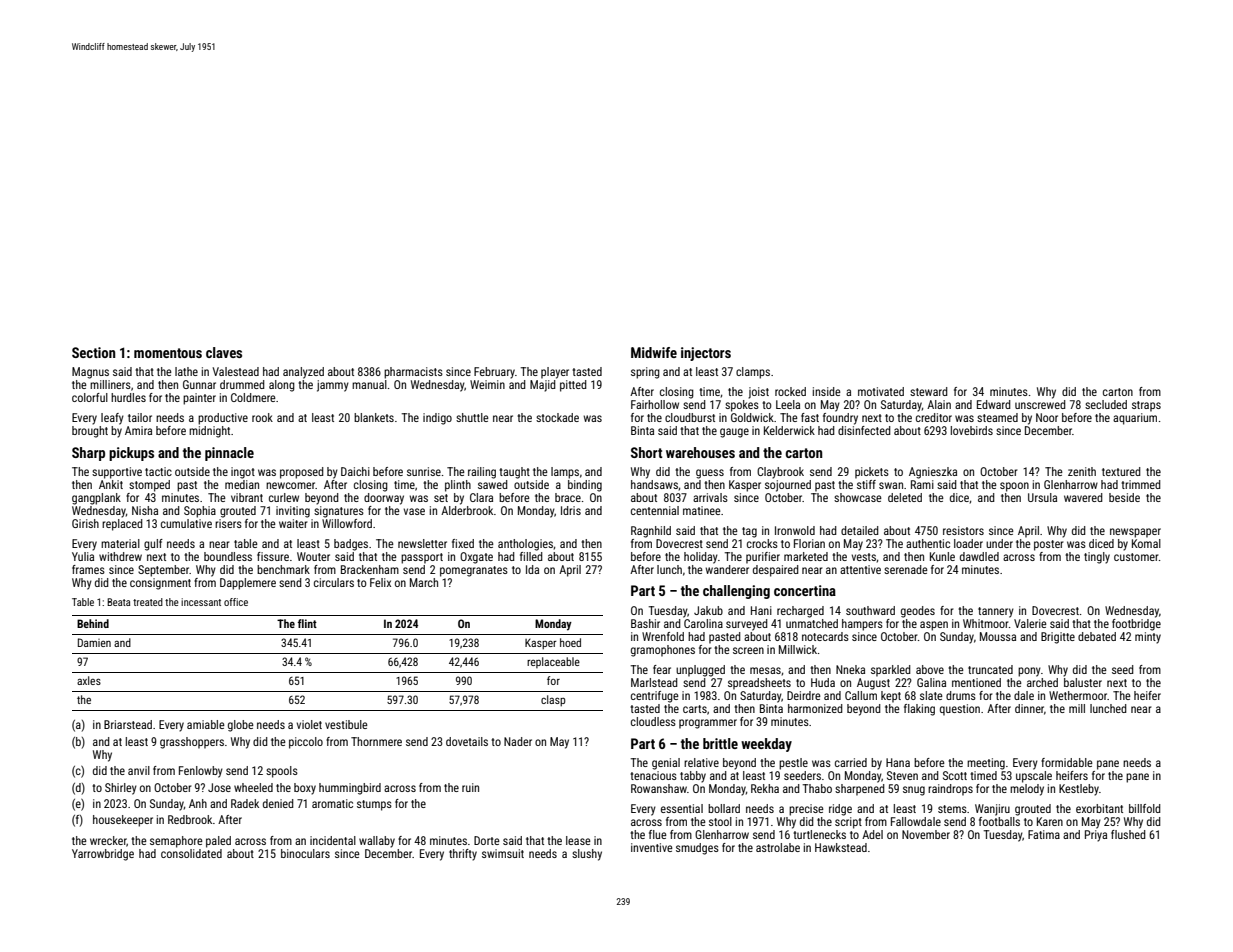  What do you see at coordinates (108, 841) in the image?
I see `wrecker` at bounding box center [108, 841].
